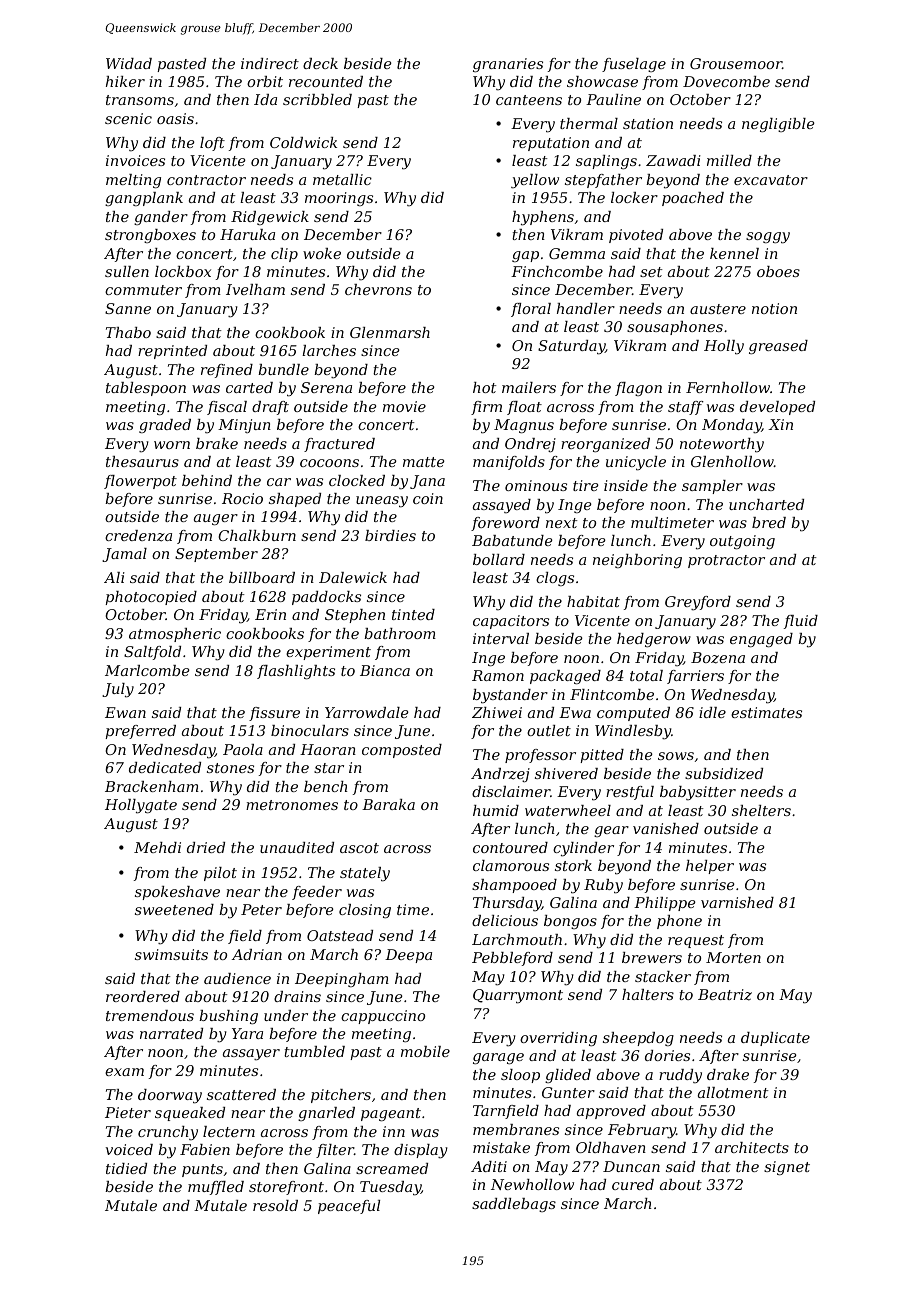 This screenshot has width=924, height=1308. Describe the element at coordinates (666, 828) in the screenshot. I see `vanished` at that location.
